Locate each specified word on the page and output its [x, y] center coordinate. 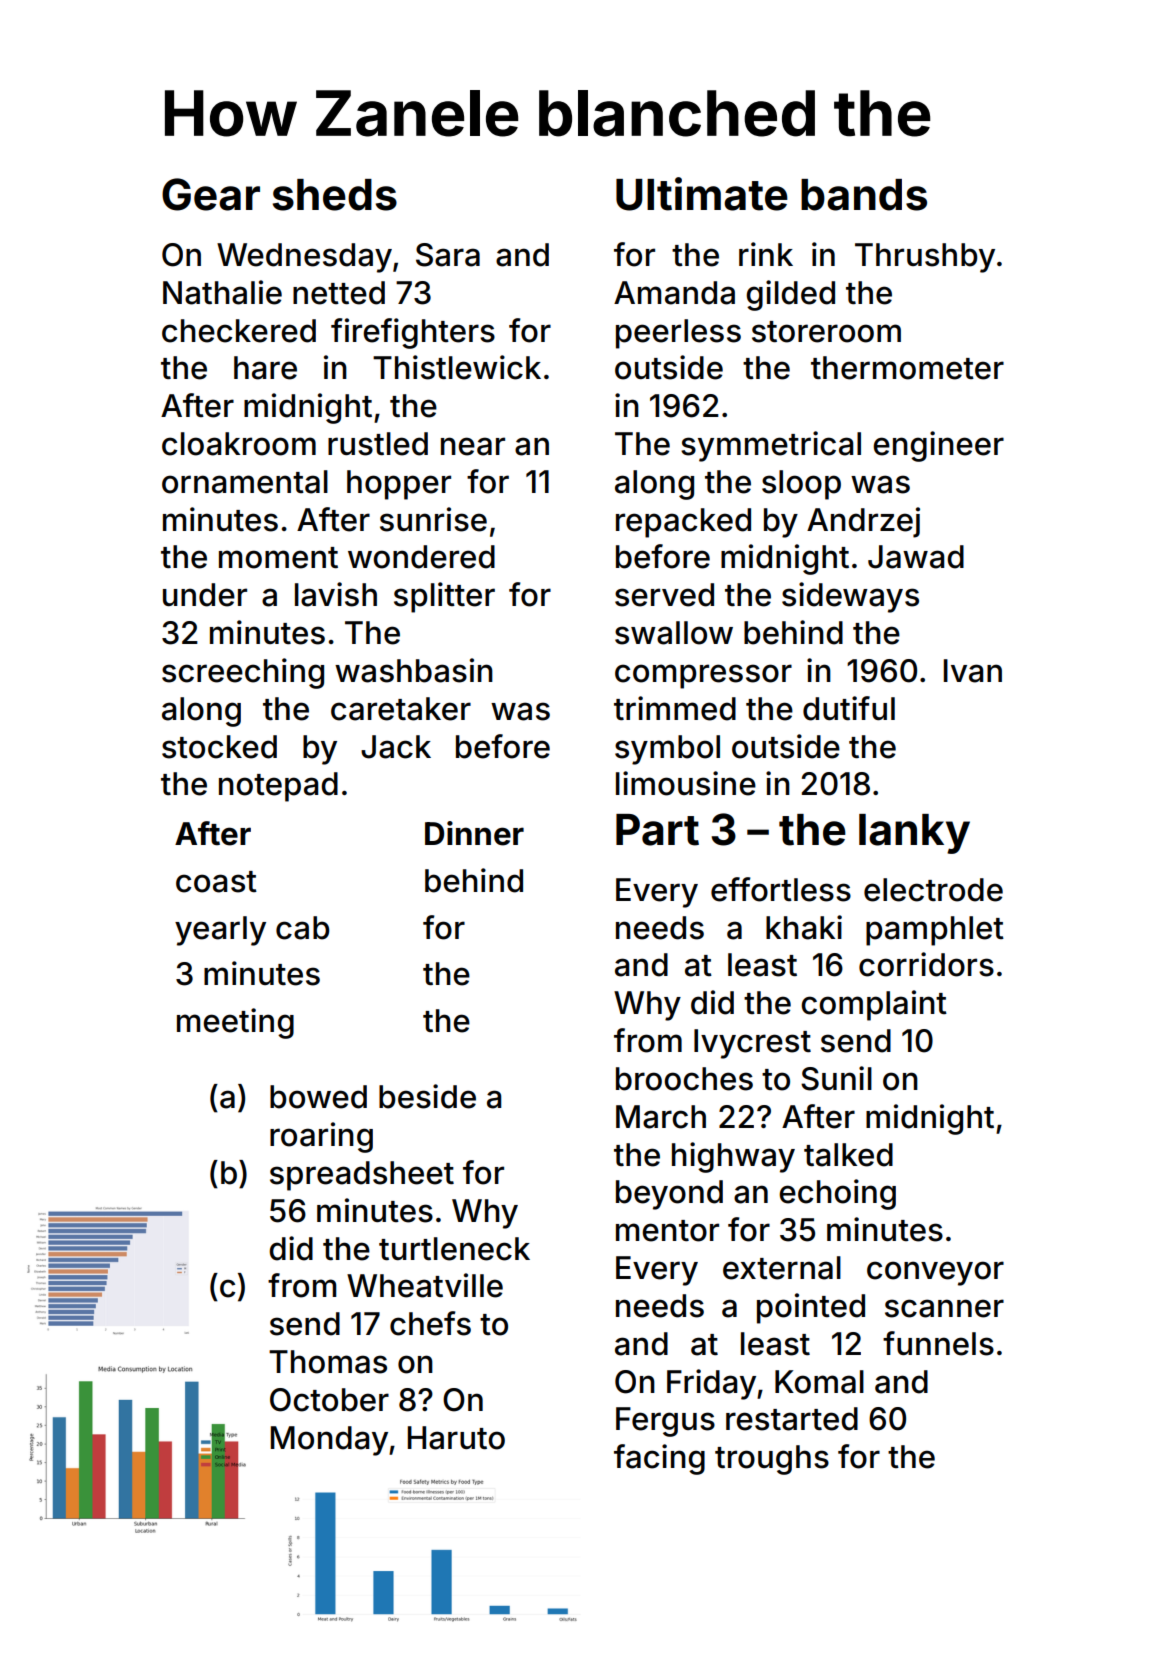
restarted [792, 1419]
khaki [804, 927]
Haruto [456, 1438]
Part [657, 830]
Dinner [474, 833]
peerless [678, 334]
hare [265, 368]
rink [766, 254]
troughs [772, 1460]
